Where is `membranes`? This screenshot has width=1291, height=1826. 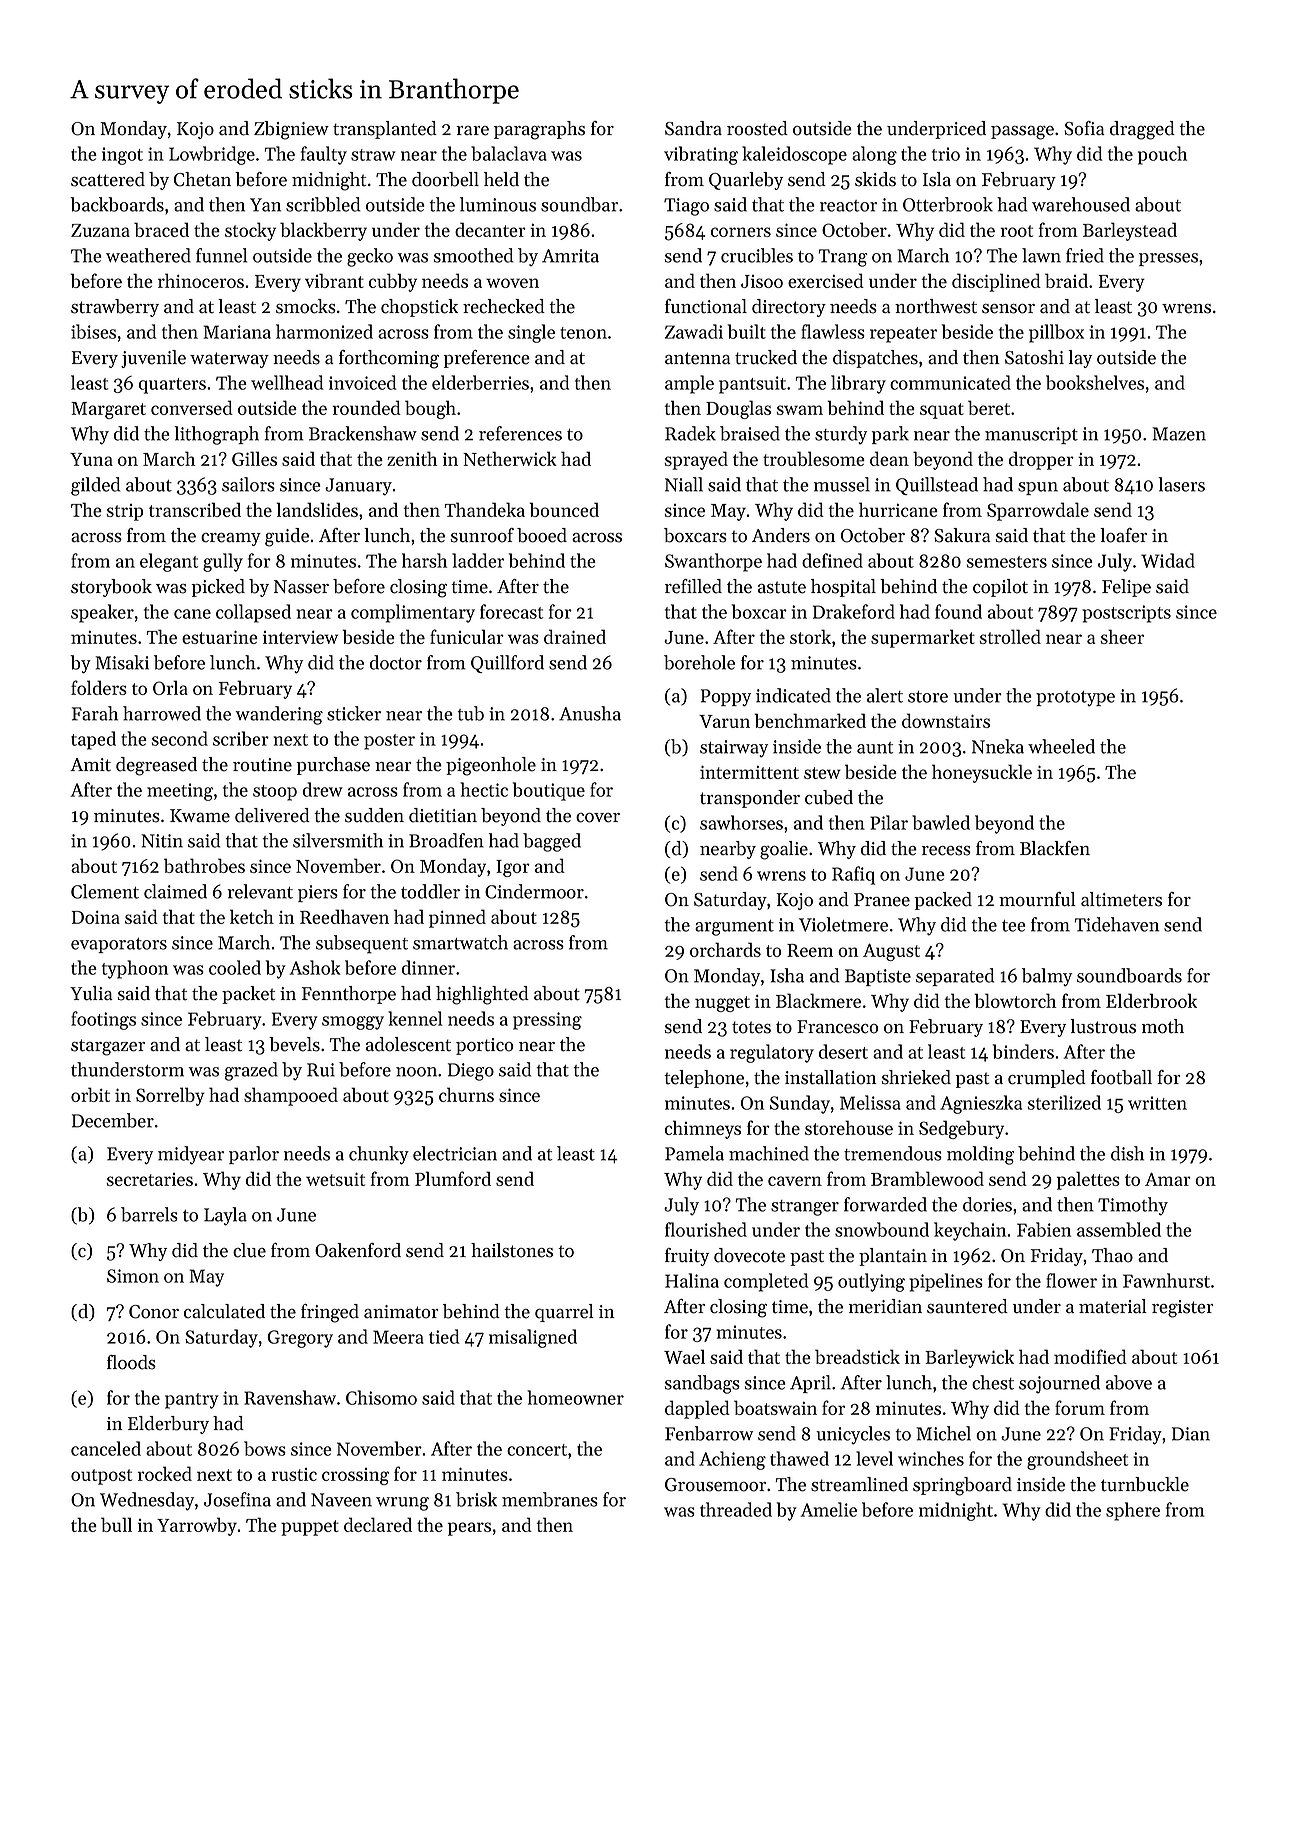 membranes is located at coordinates (550, 1499).
